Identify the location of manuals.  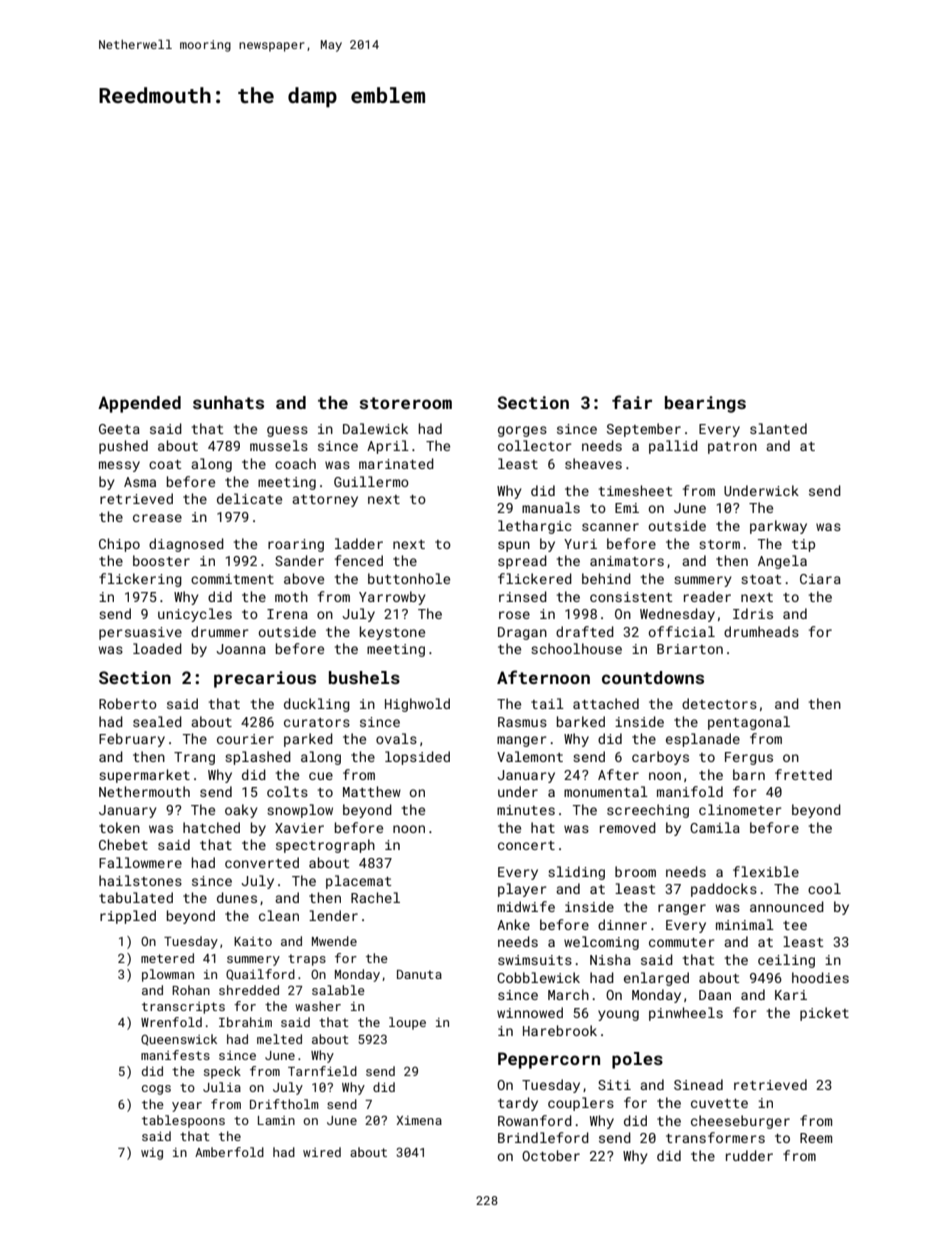
(551, 507).
